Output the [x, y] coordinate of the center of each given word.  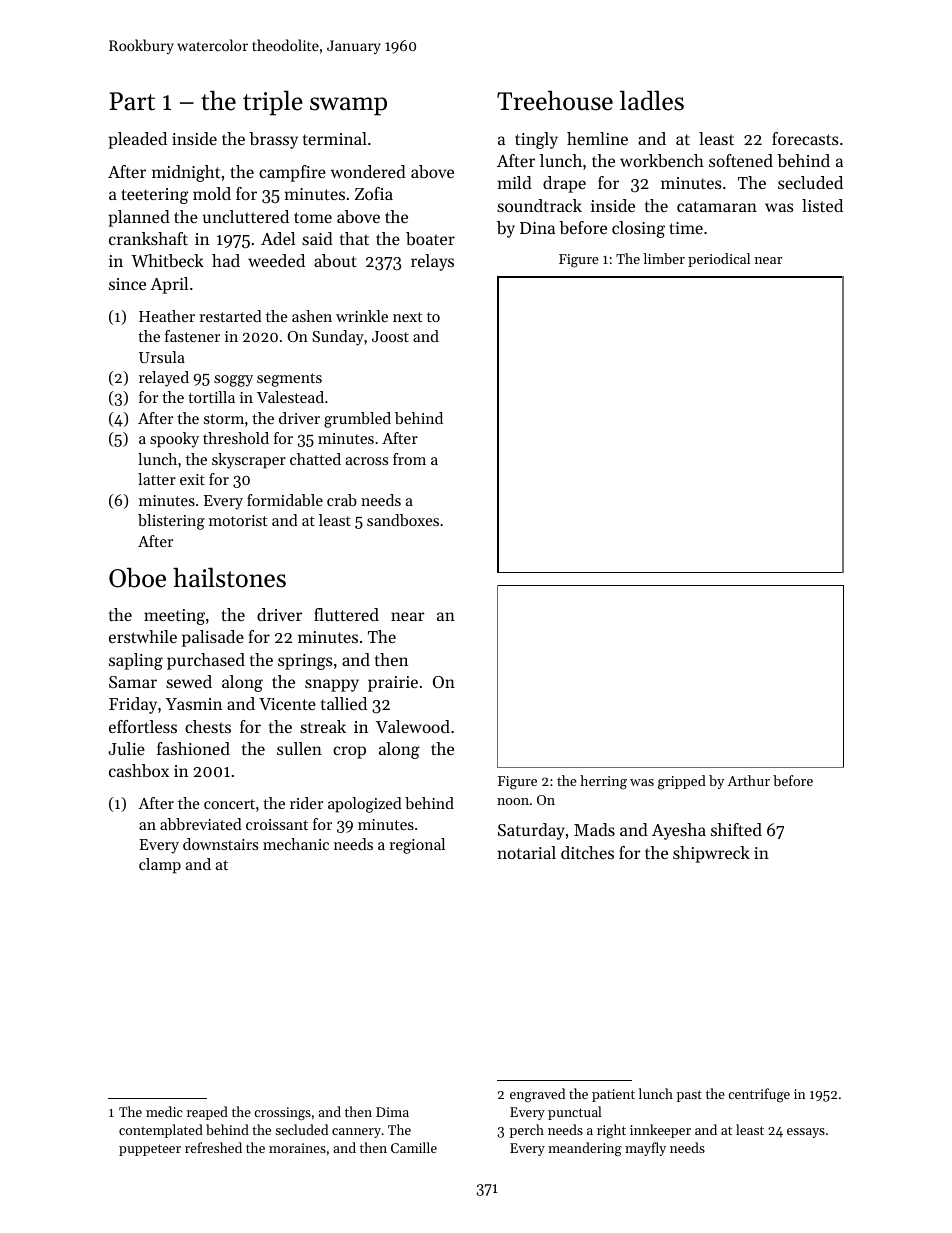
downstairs [220, 844]
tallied [344, 703]
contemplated [161, 1131]
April [169, 285]
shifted [736, 829]
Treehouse [555, 100]
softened [741, 160]
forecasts [805, 138]
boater [430, 238]
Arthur [749, 780]
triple [273, 103]
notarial [526, 852]
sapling [136, 661]
